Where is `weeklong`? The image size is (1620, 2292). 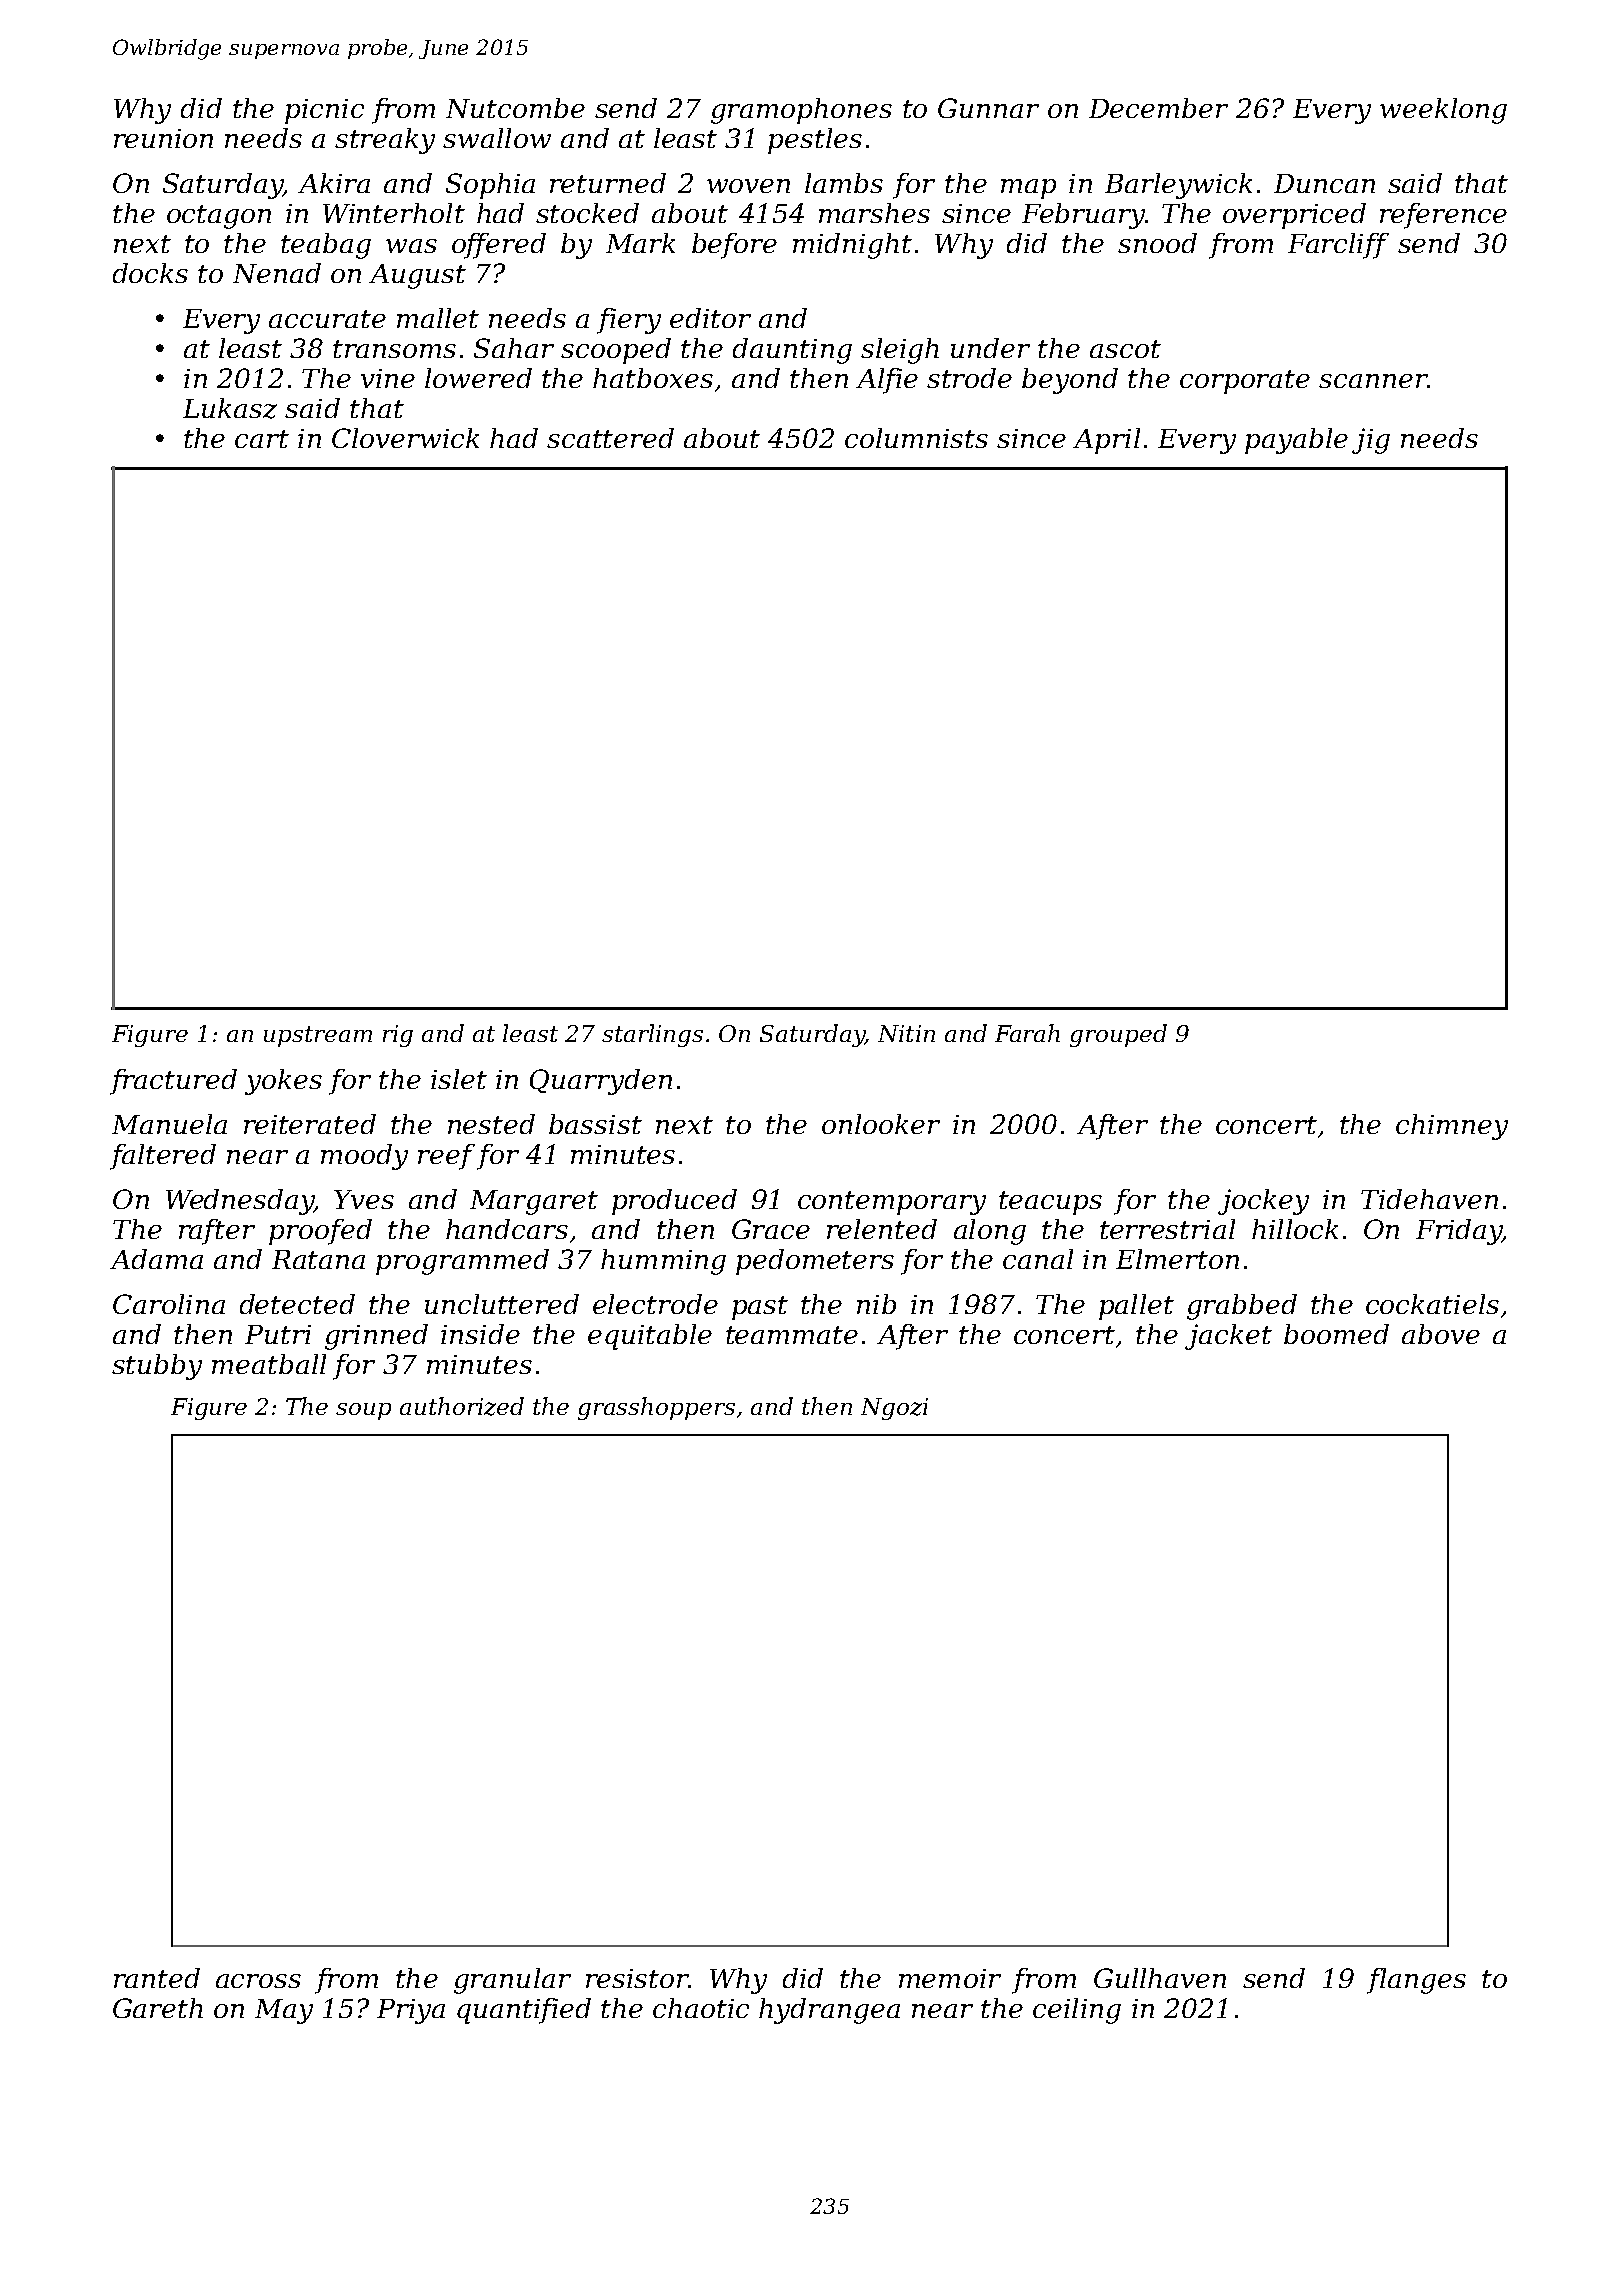 weeklong is located at coordinates (1443, 111).
